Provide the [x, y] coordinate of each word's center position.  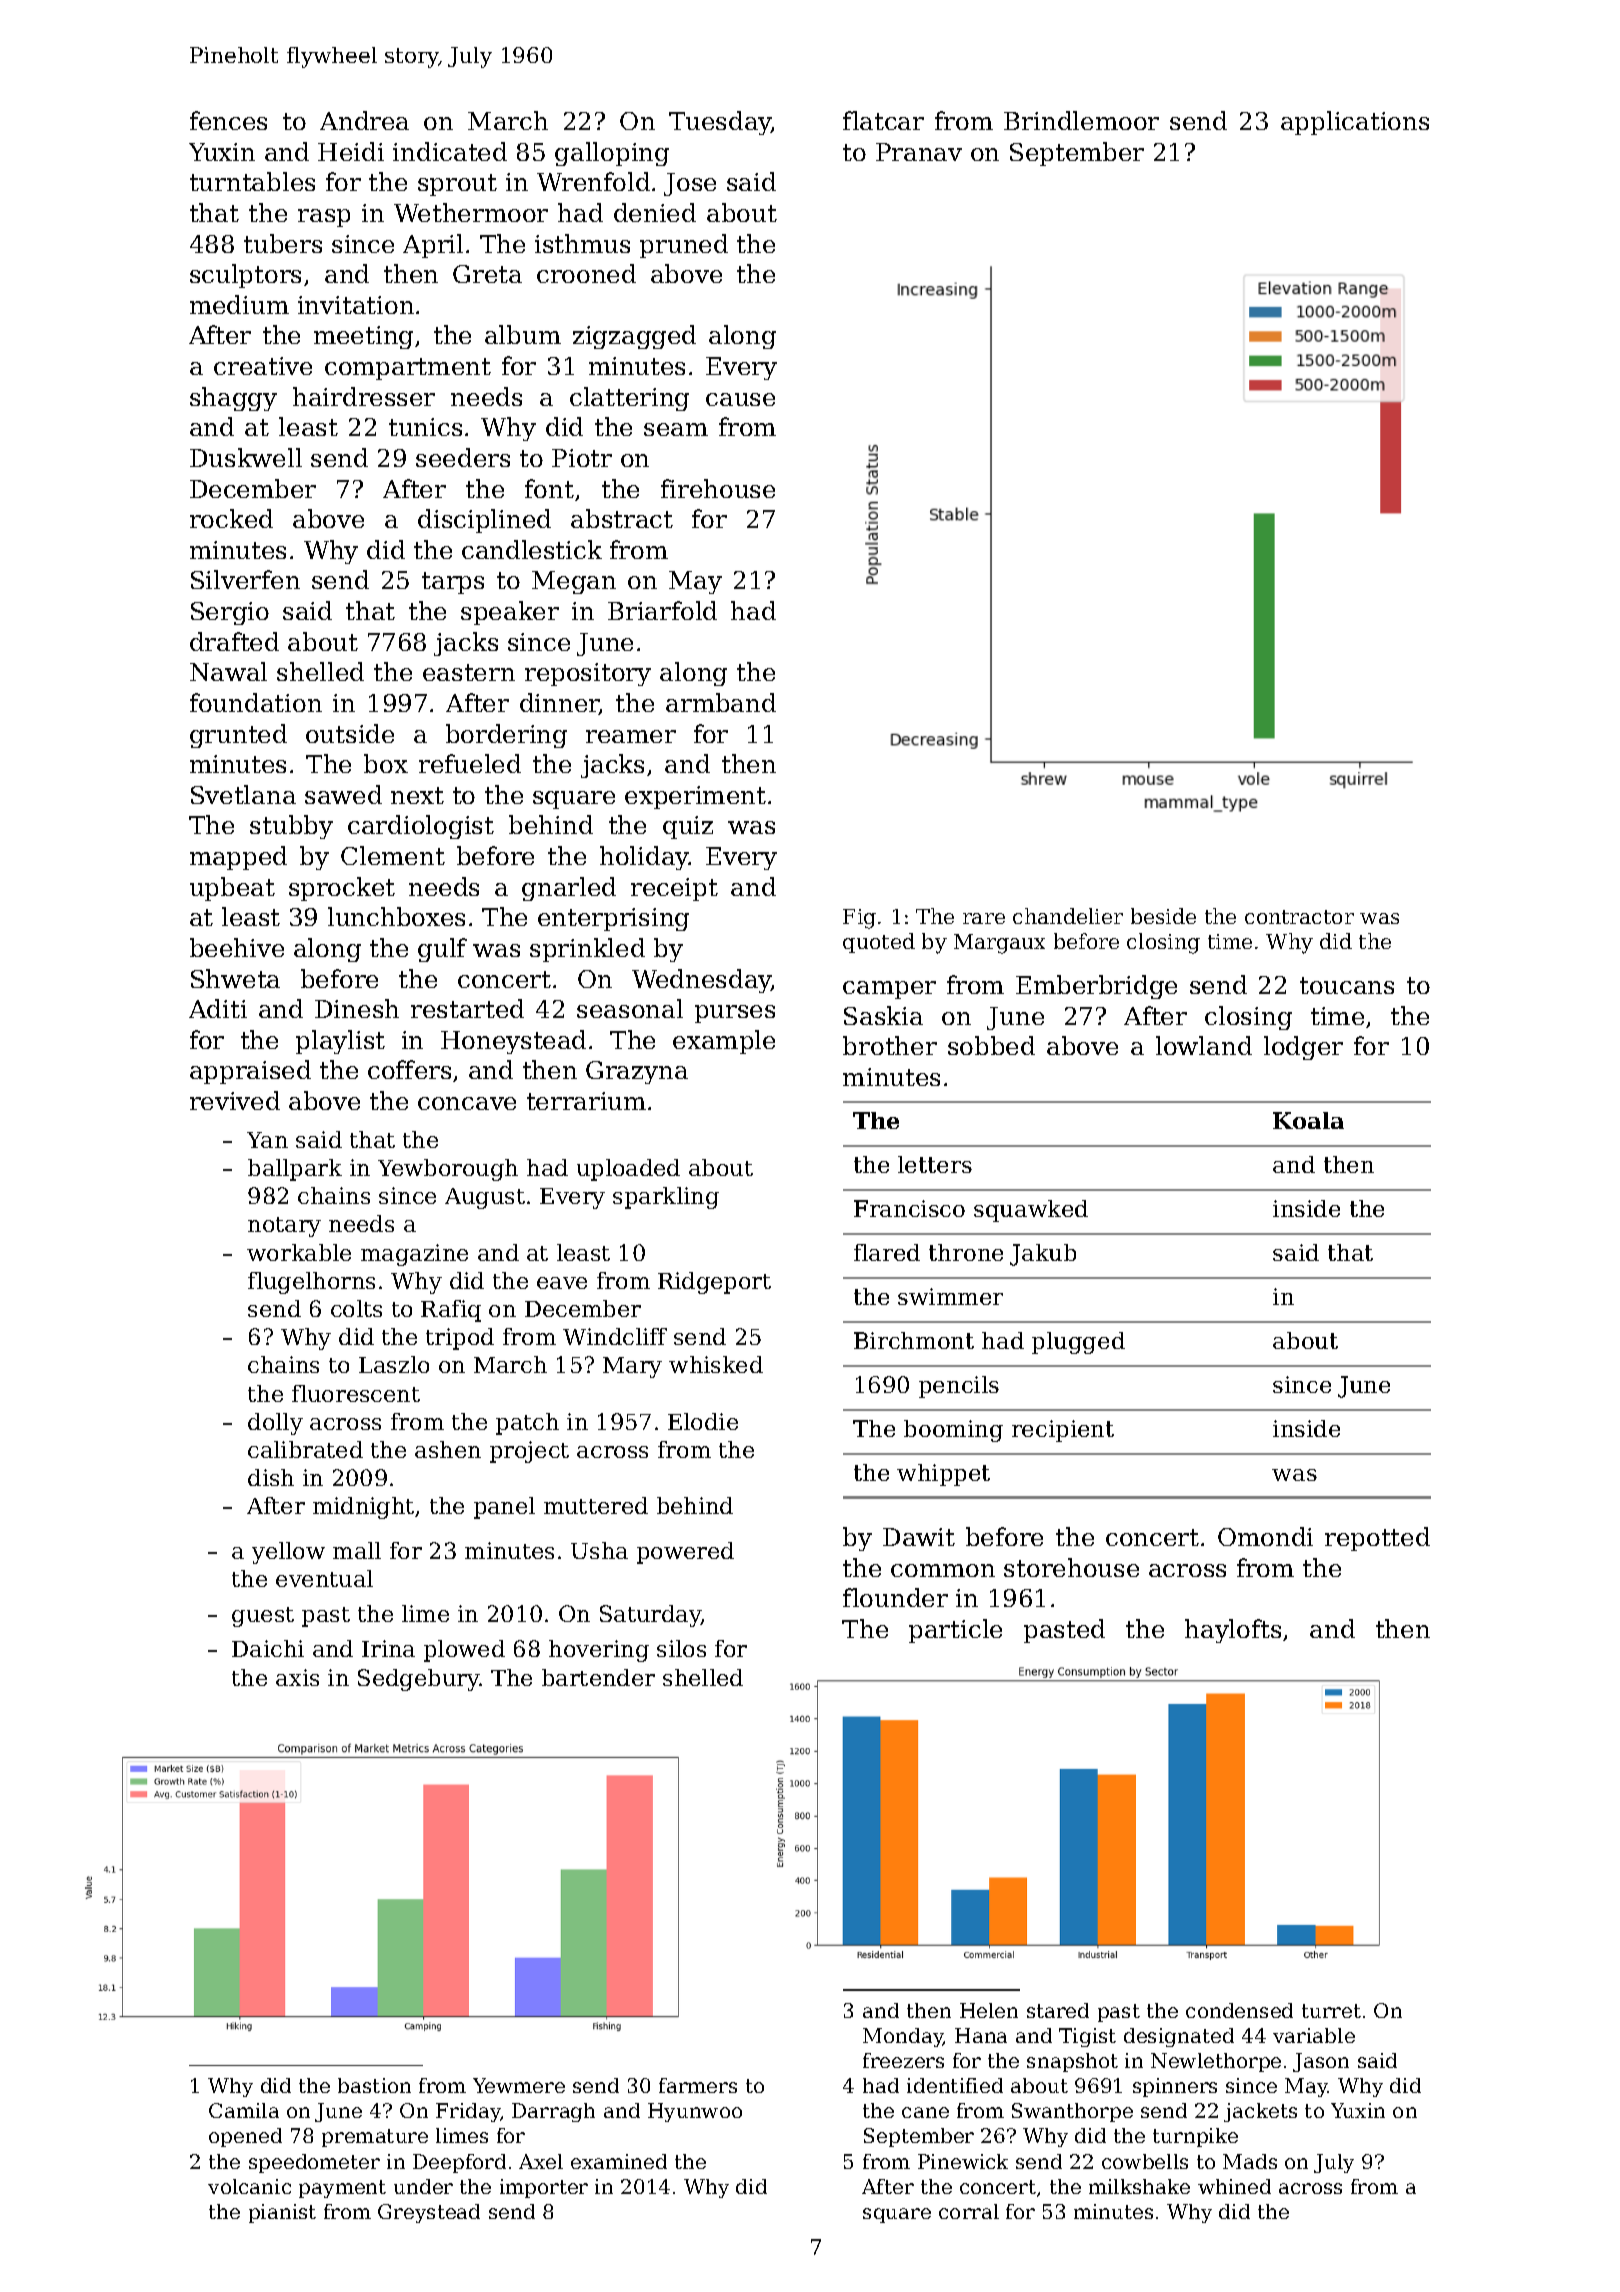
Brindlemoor [1081, 120]
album [523, 334]
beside [1163, 916]
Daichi [268, 1648]
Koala [1308, 1120]
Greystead [429, 2213]
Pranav [919, 152]
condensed [1239, 2010]
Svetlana [243, 794]
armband [721, 702]
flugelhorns [311, 1283]
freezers [903, 2060]
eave [562, 1283]
